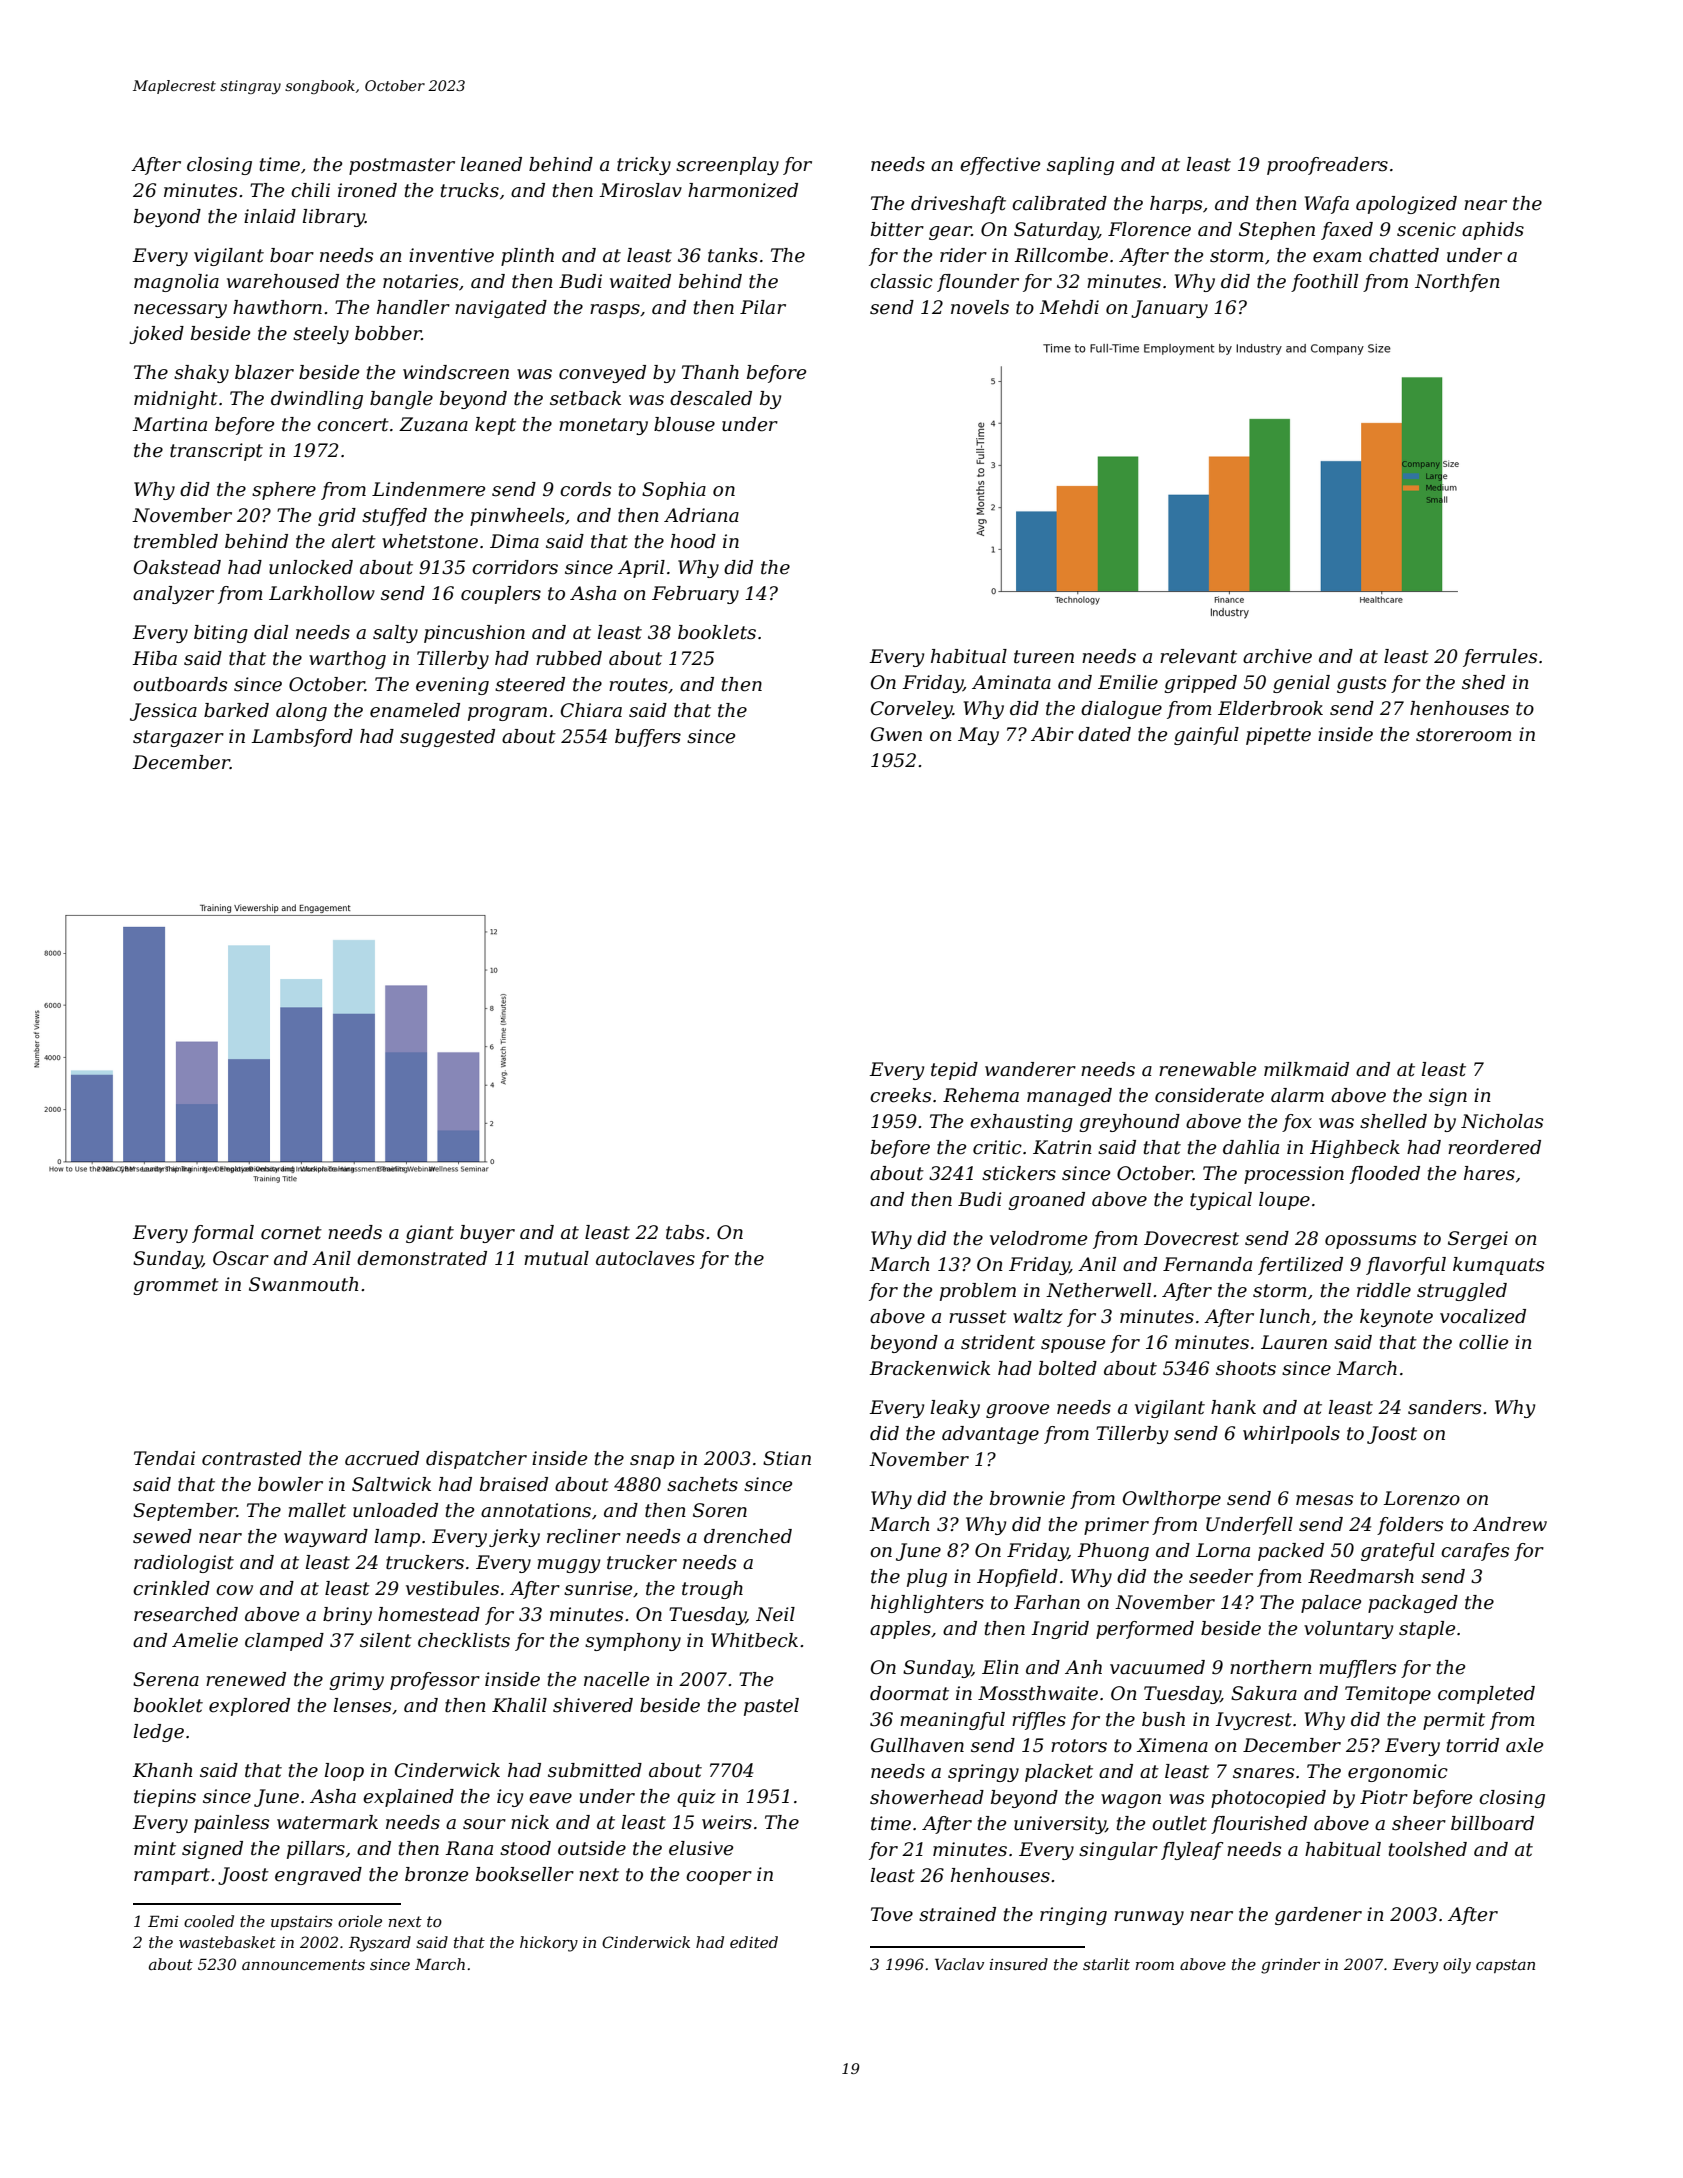 Image resolution: width=1683 pixels, height=2178 pixels. What do you see at coordinates (685, 1232) in the screenshot?
I see `tabs` at bounding box center [685, 1232].
